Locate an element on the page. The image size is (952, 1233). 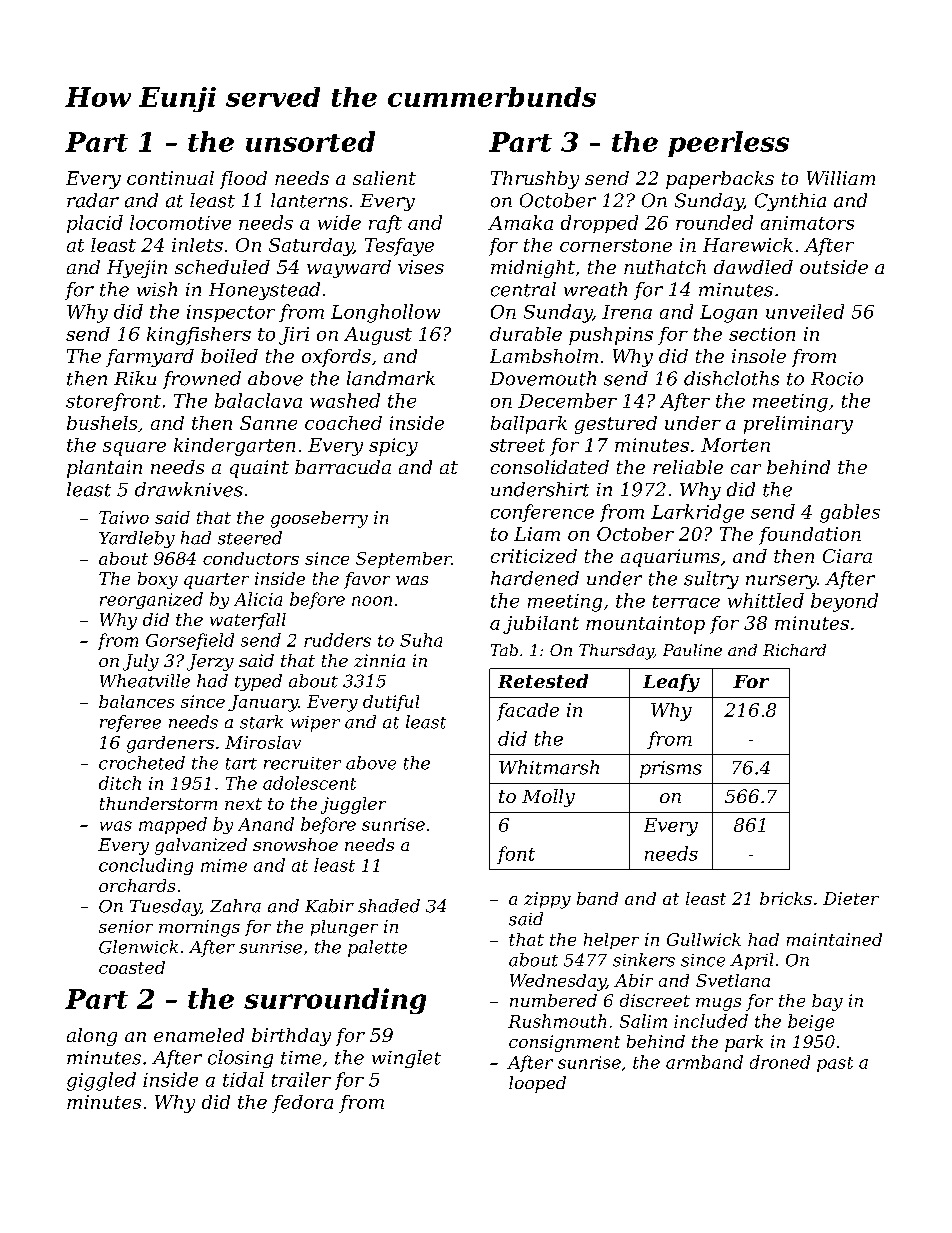
preliminary is located at coordinates (798, 425).
